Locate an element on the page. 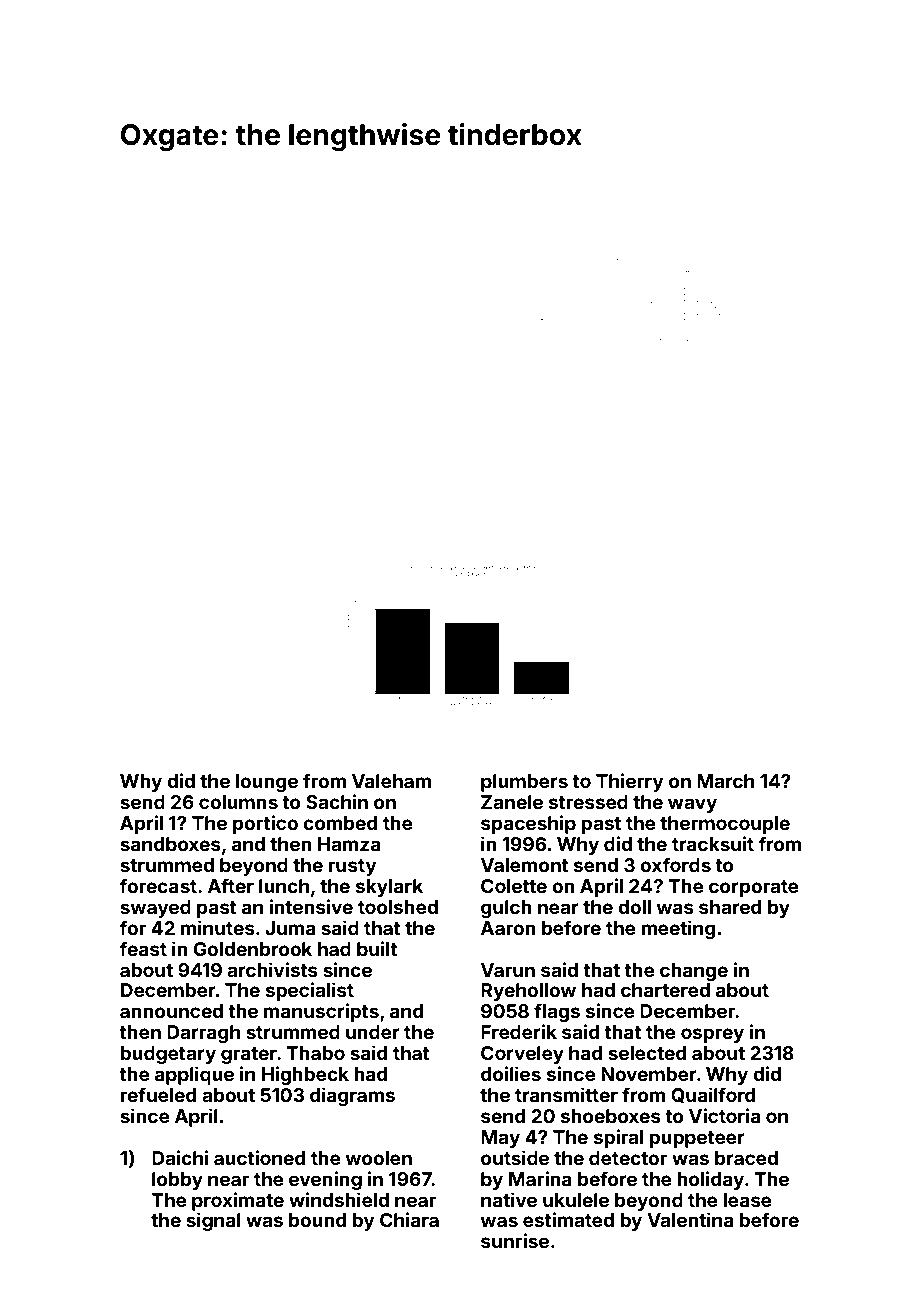 Image resolution: width=924 pixels, height=1314 pixels. thermocouple is located at coordinates (725, 825).
